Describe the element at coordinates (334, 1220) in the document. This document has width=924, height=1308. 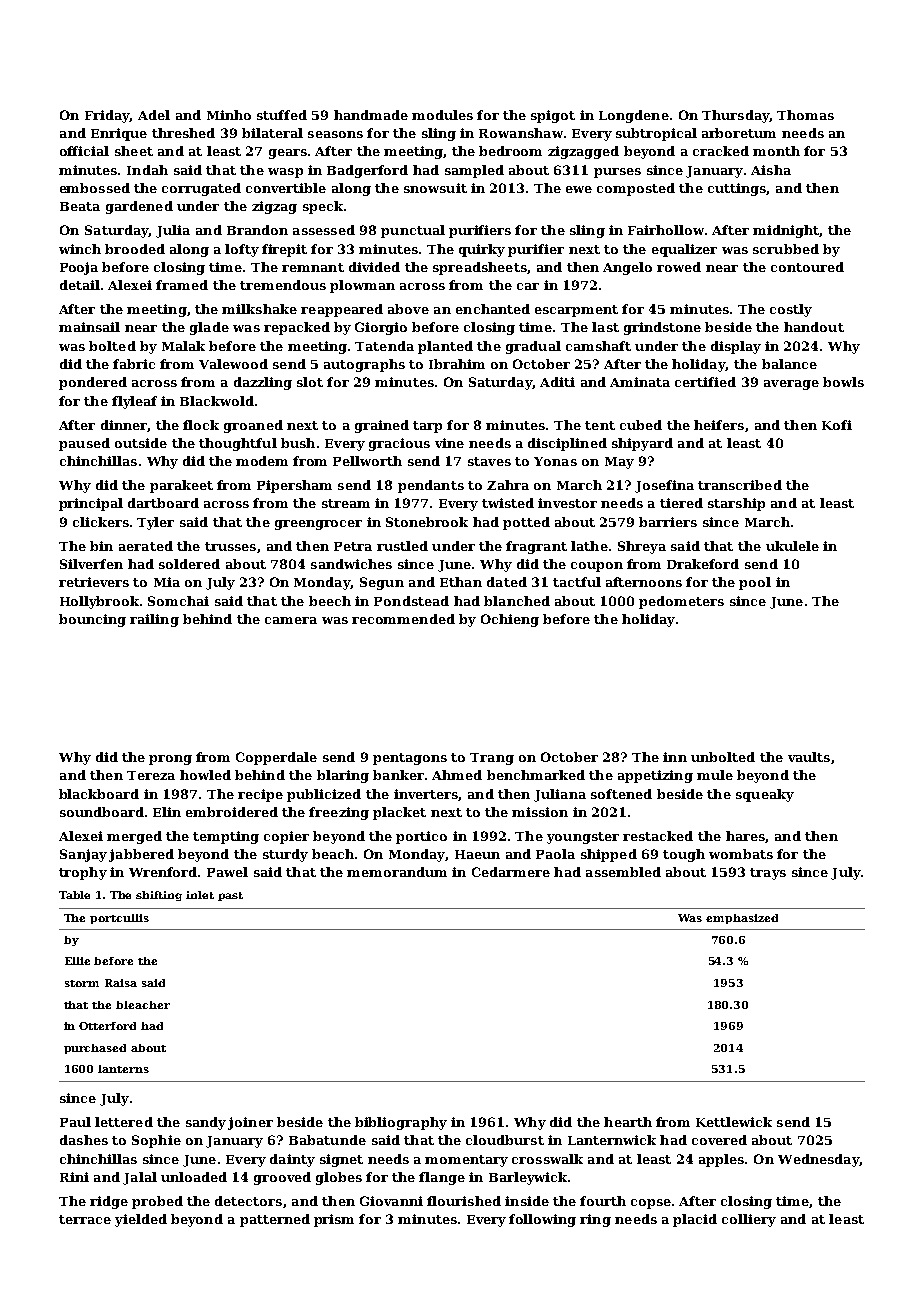
I see `prism` at that location.
